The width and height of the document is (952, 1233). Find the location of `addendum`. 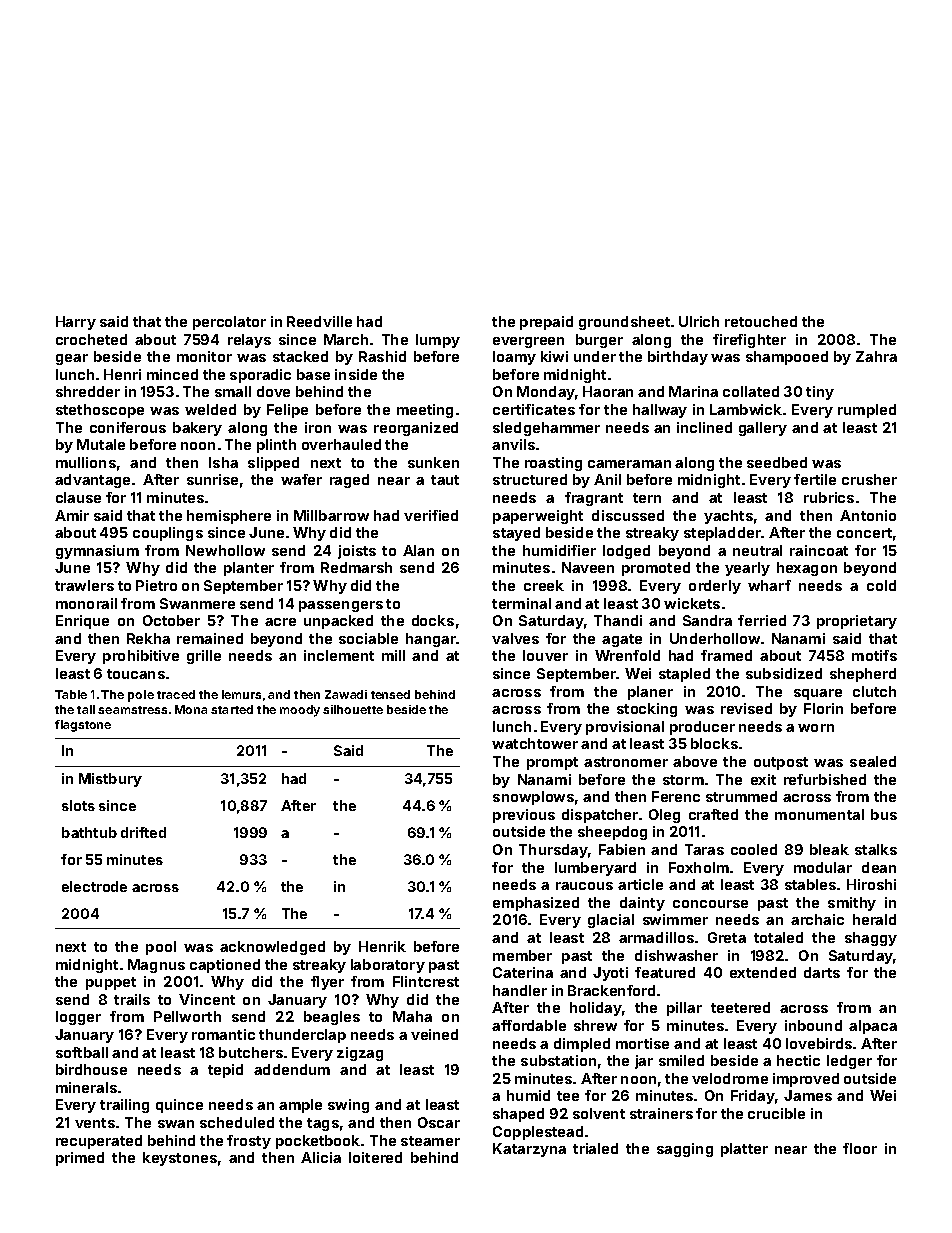

addendum is located at coordinates (292, 1069).
